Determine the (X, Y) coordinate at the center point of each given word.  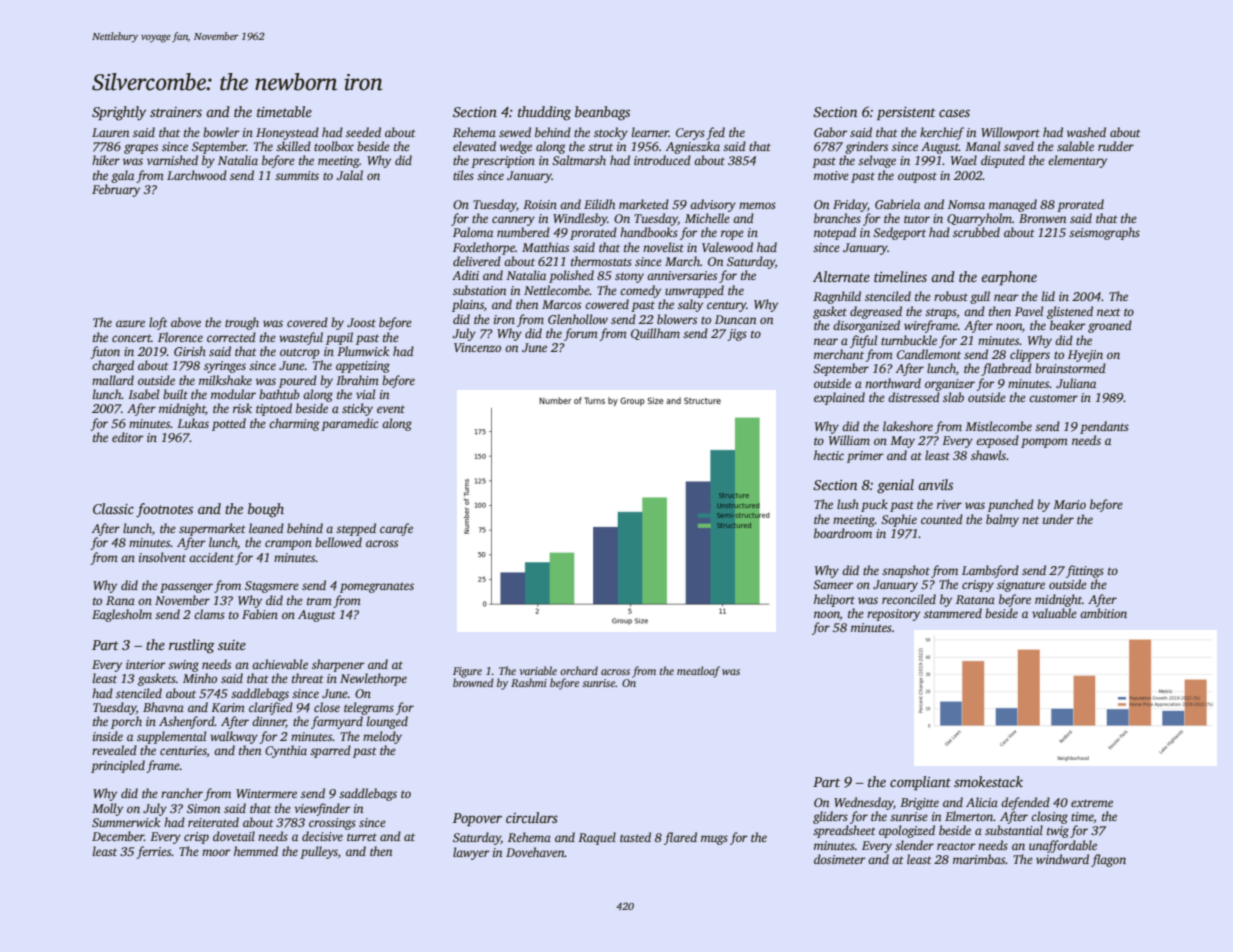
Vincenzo (477, 347)
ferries (153, 852)
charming (294, 424)
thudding (544, 113)
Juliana (1076, 383)
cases (954, 113)
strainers (176, 112)
